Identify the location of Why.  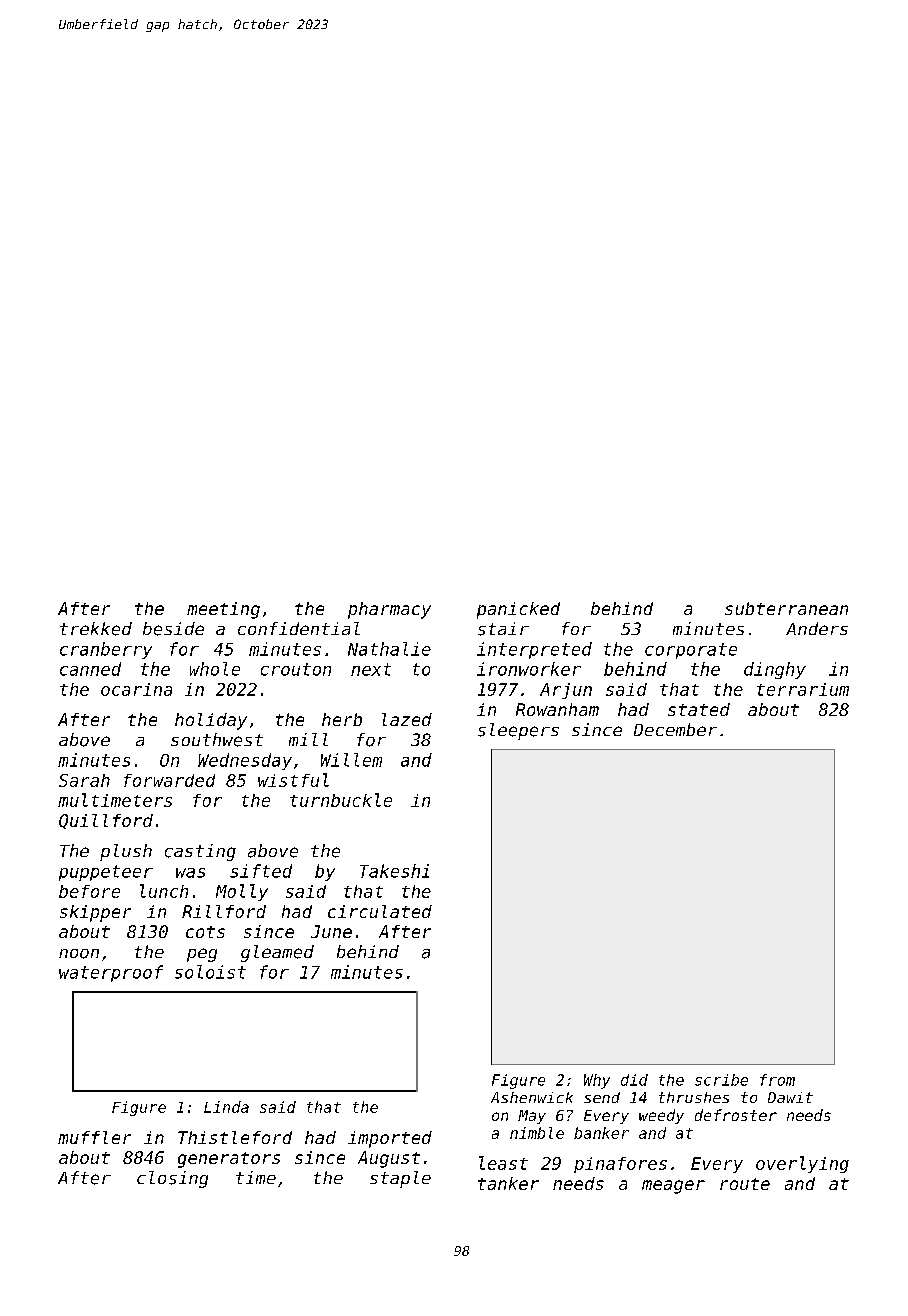
(597, 1081).
